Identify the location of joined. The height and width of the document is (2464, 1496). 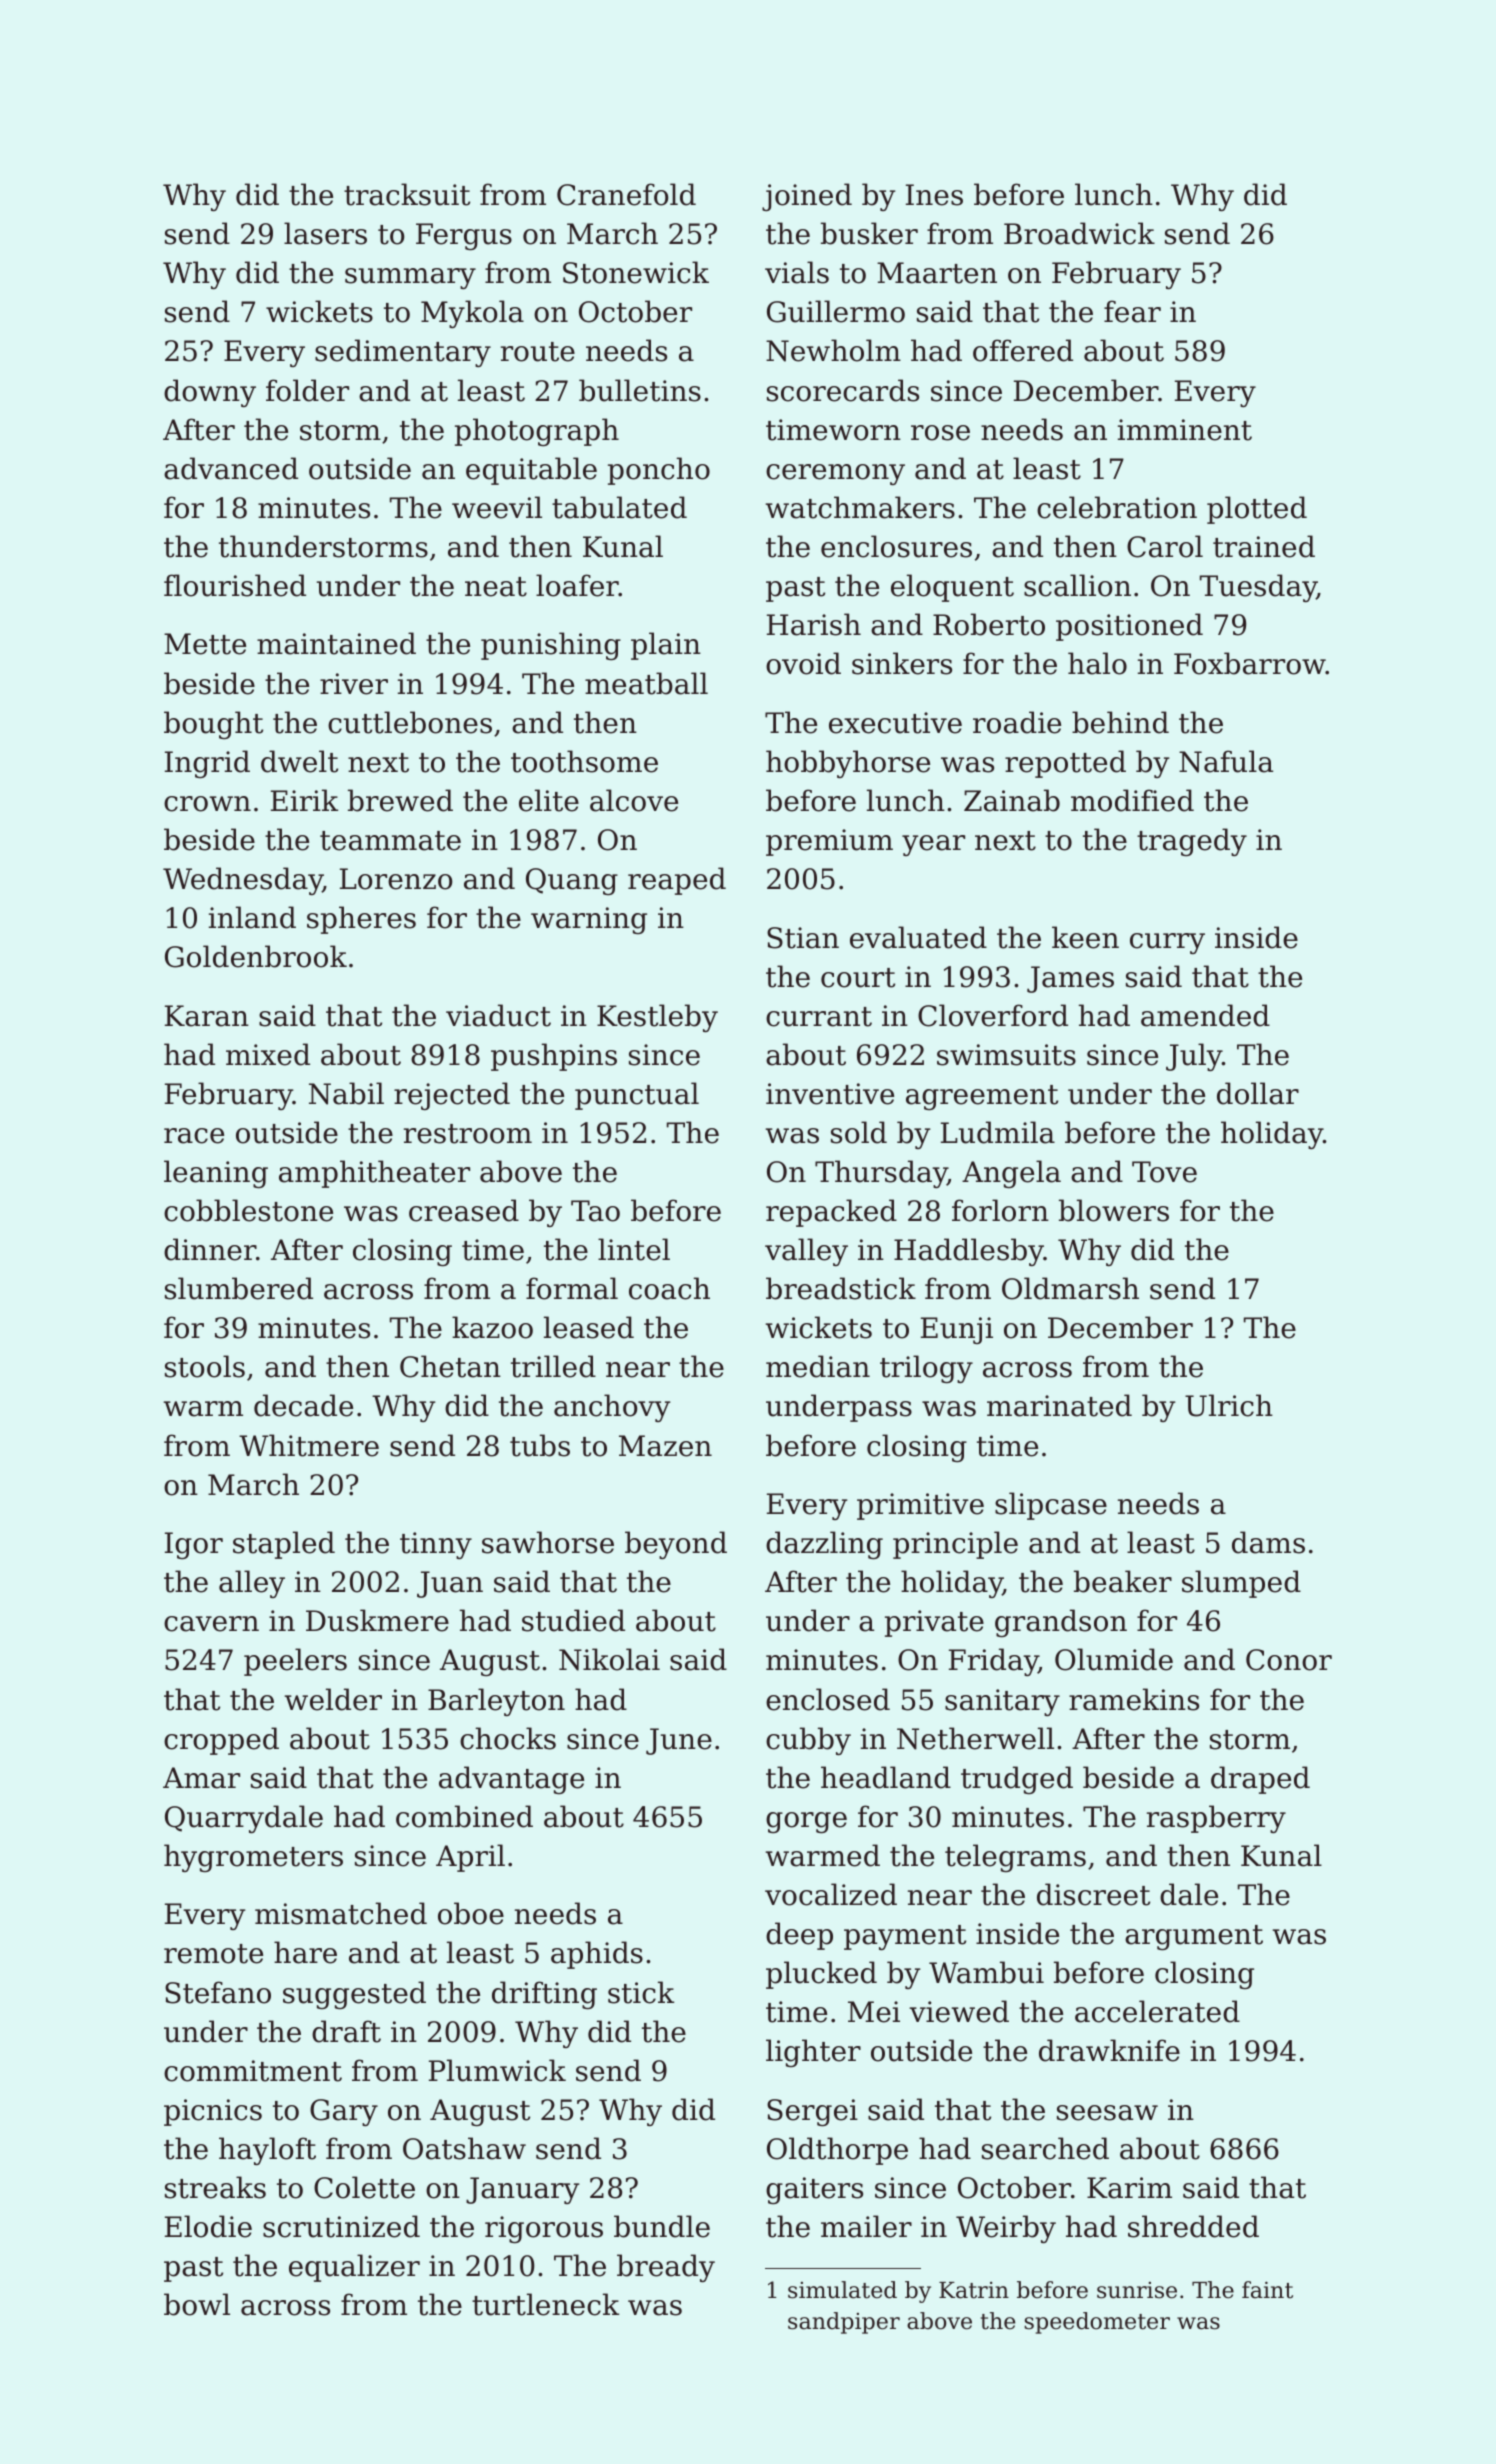
(807, 197).
